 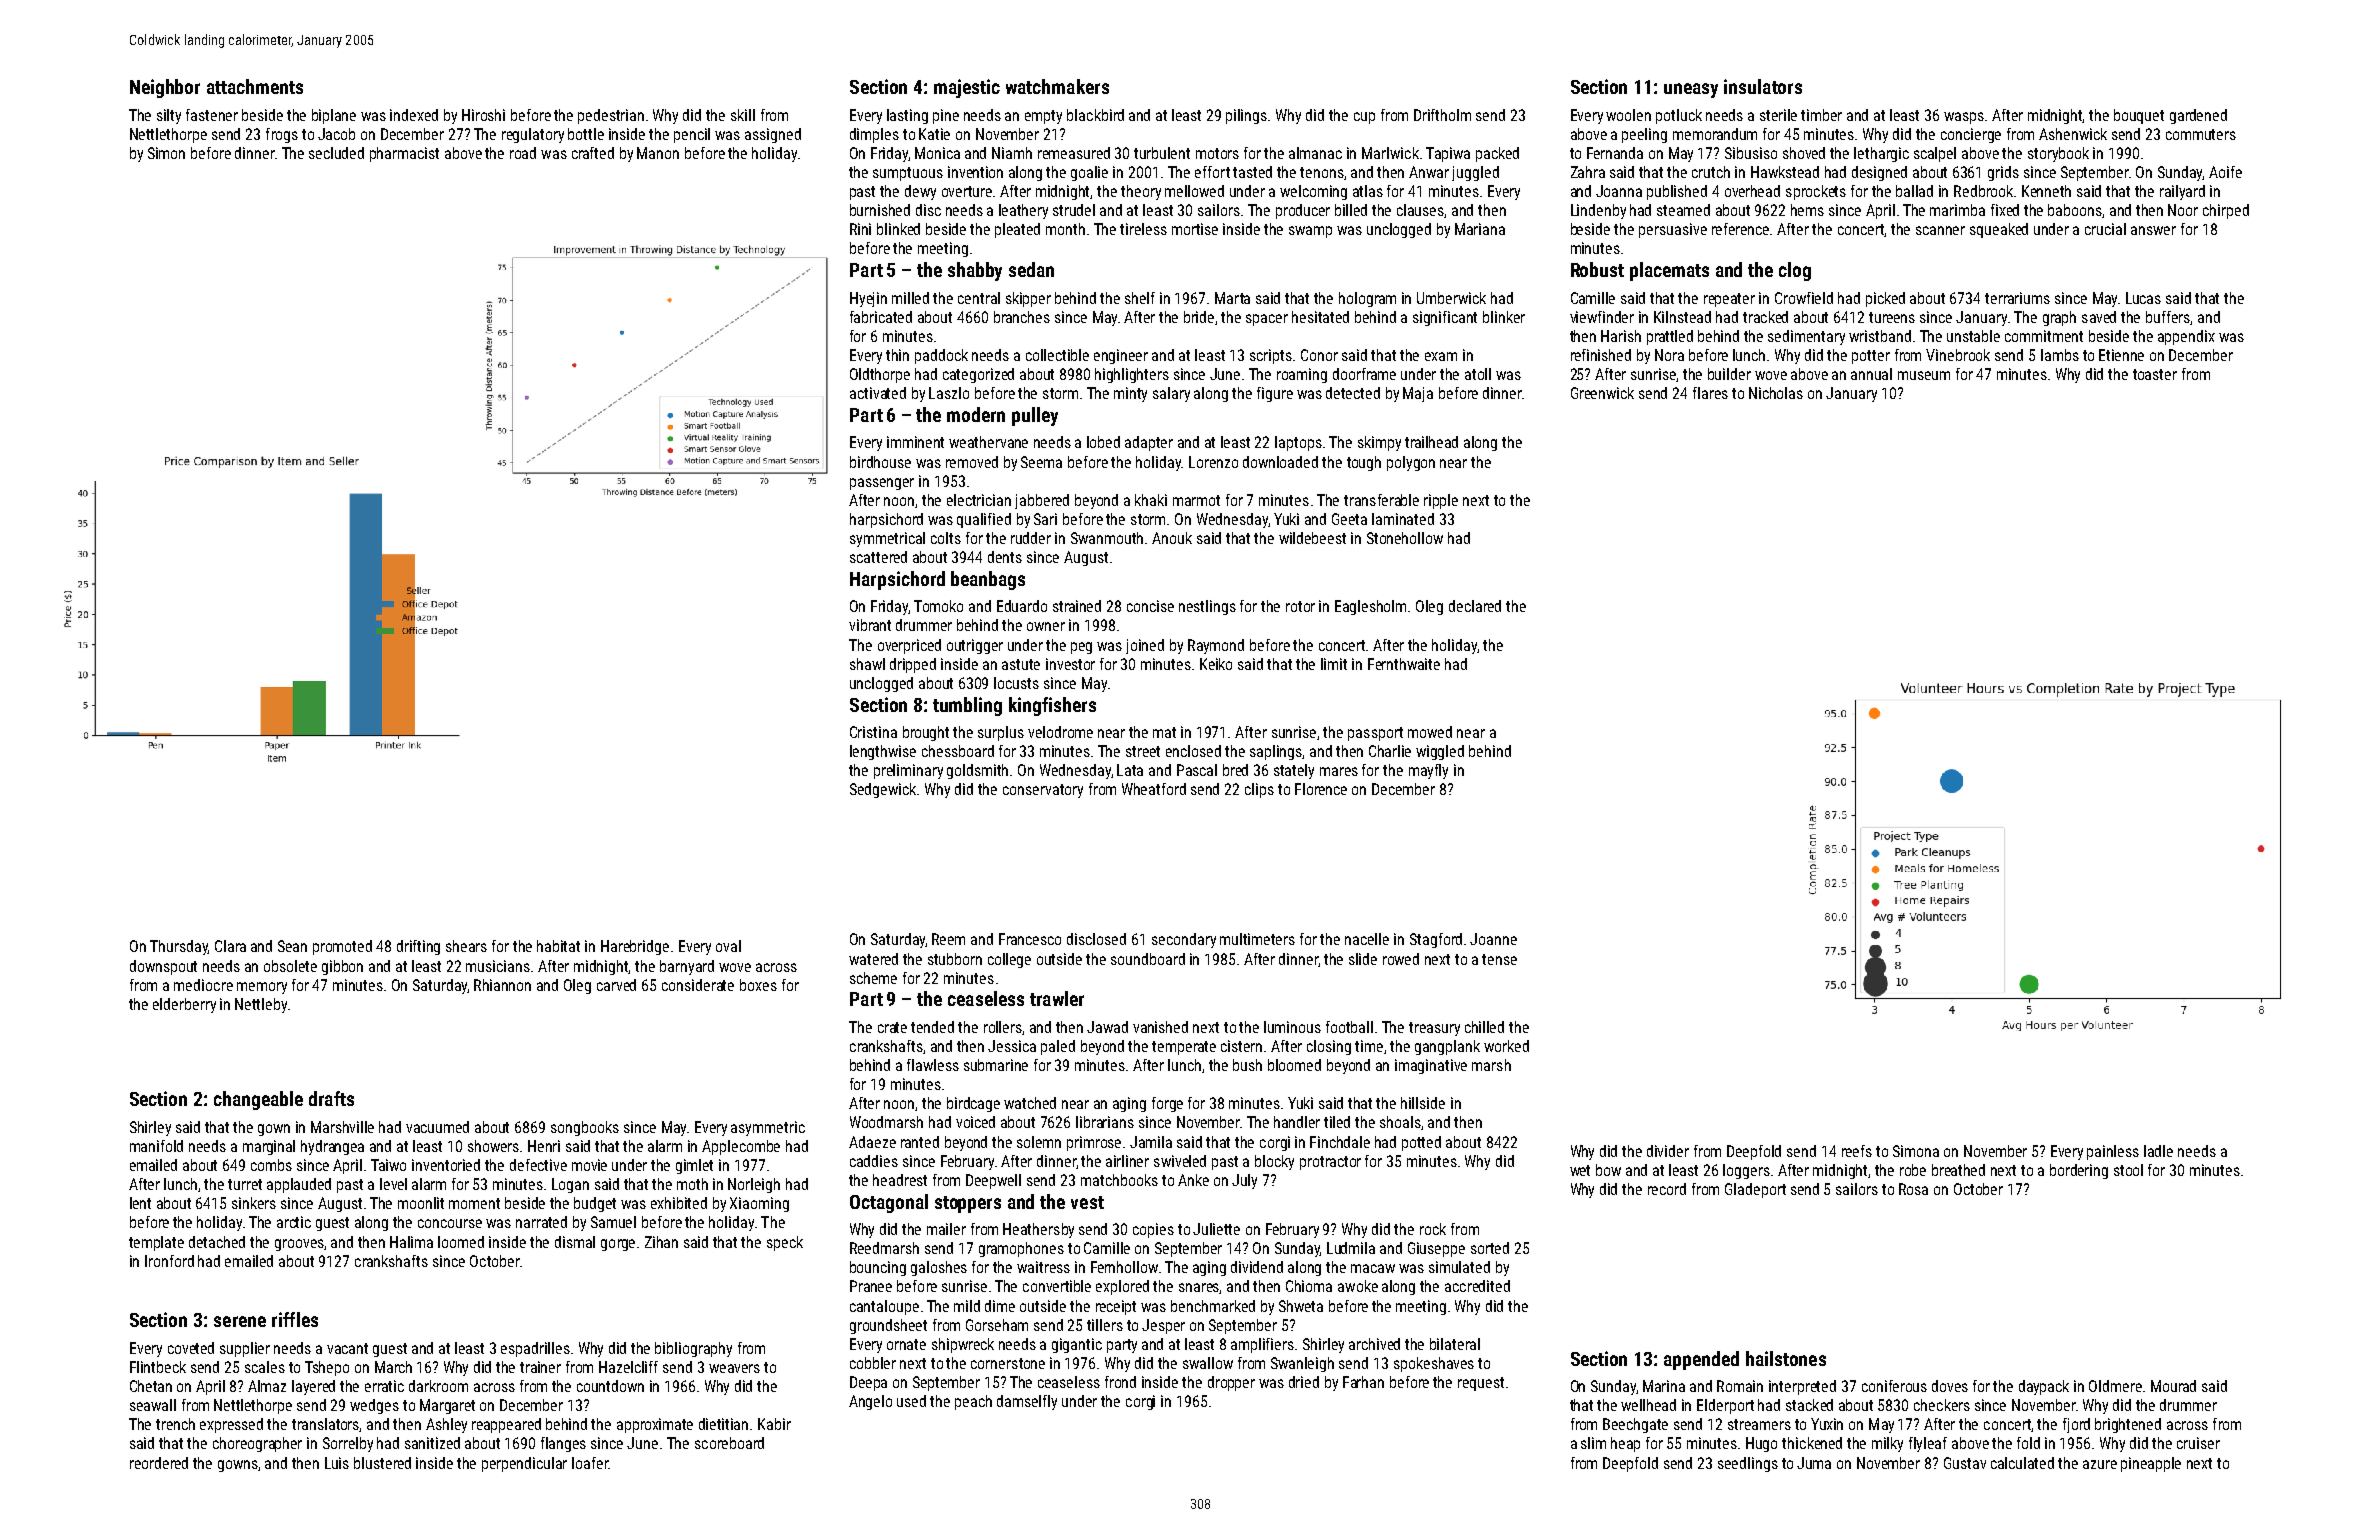 What do you see at coordinates (880, 462) in the screenshot?
I see `birdhouse` at bounding box center [880, 462].
